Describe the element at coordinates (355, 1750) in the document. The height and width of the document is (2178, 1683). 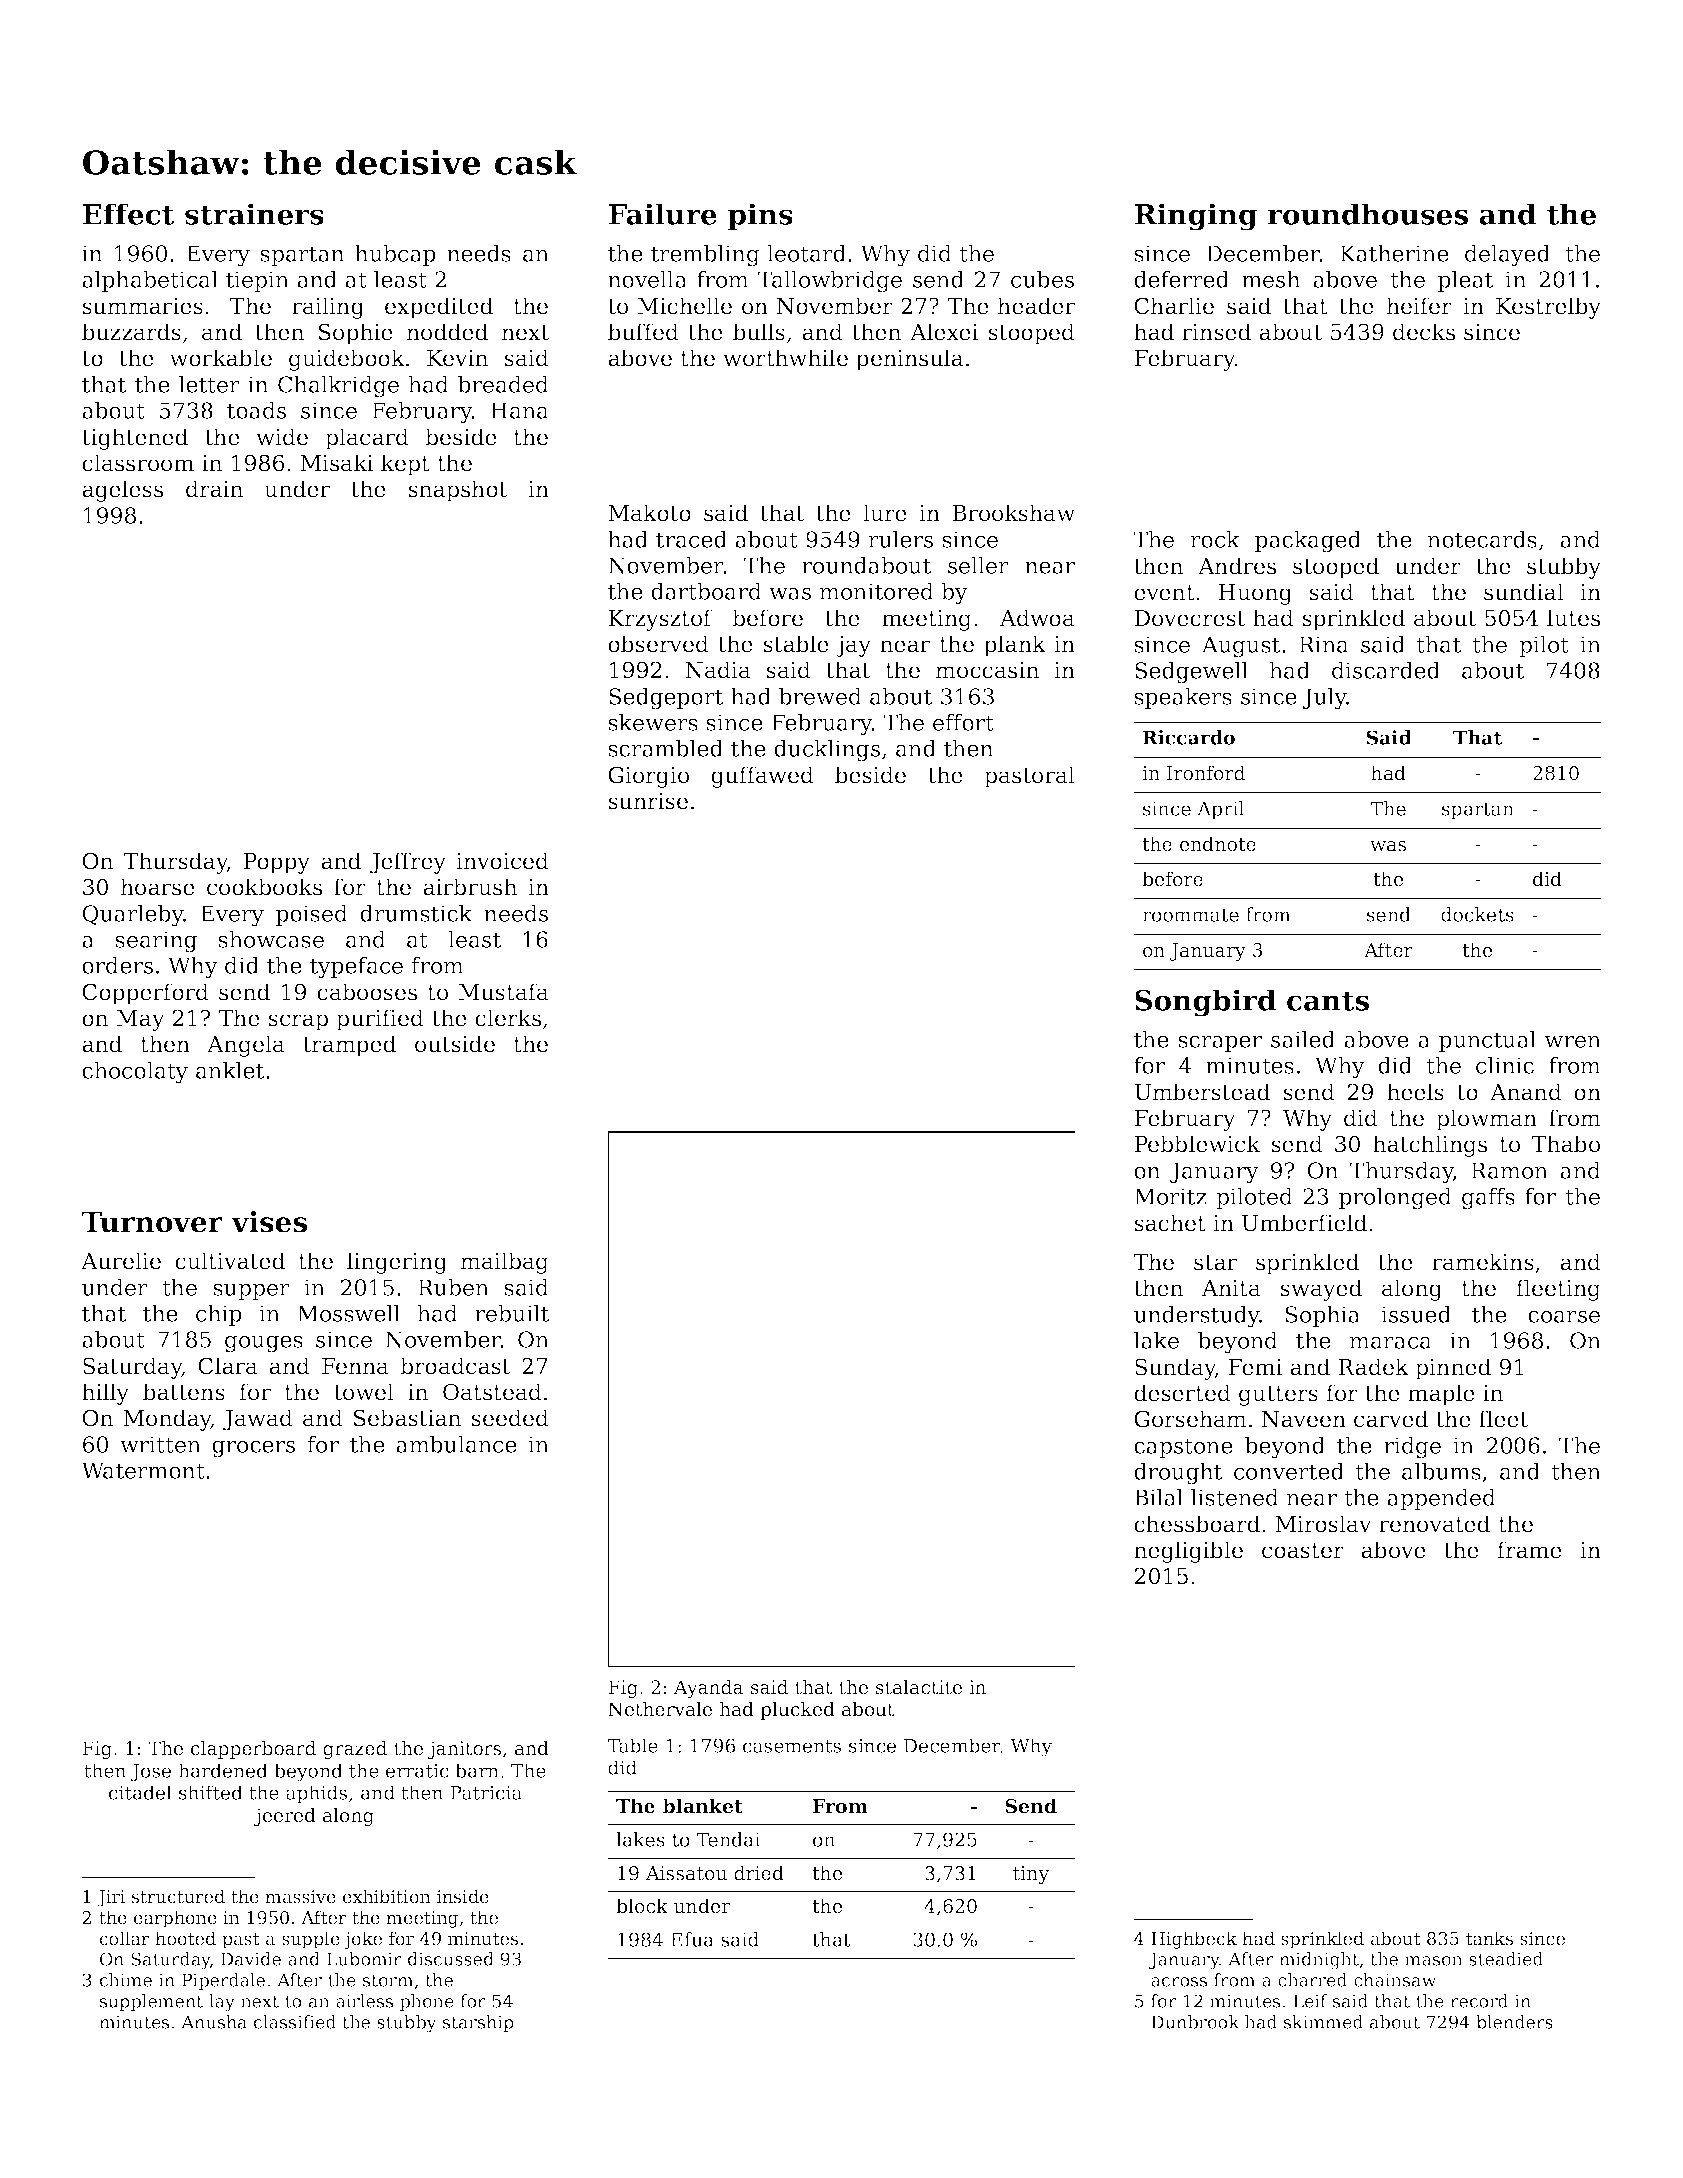
I see `grazed` at that location.
